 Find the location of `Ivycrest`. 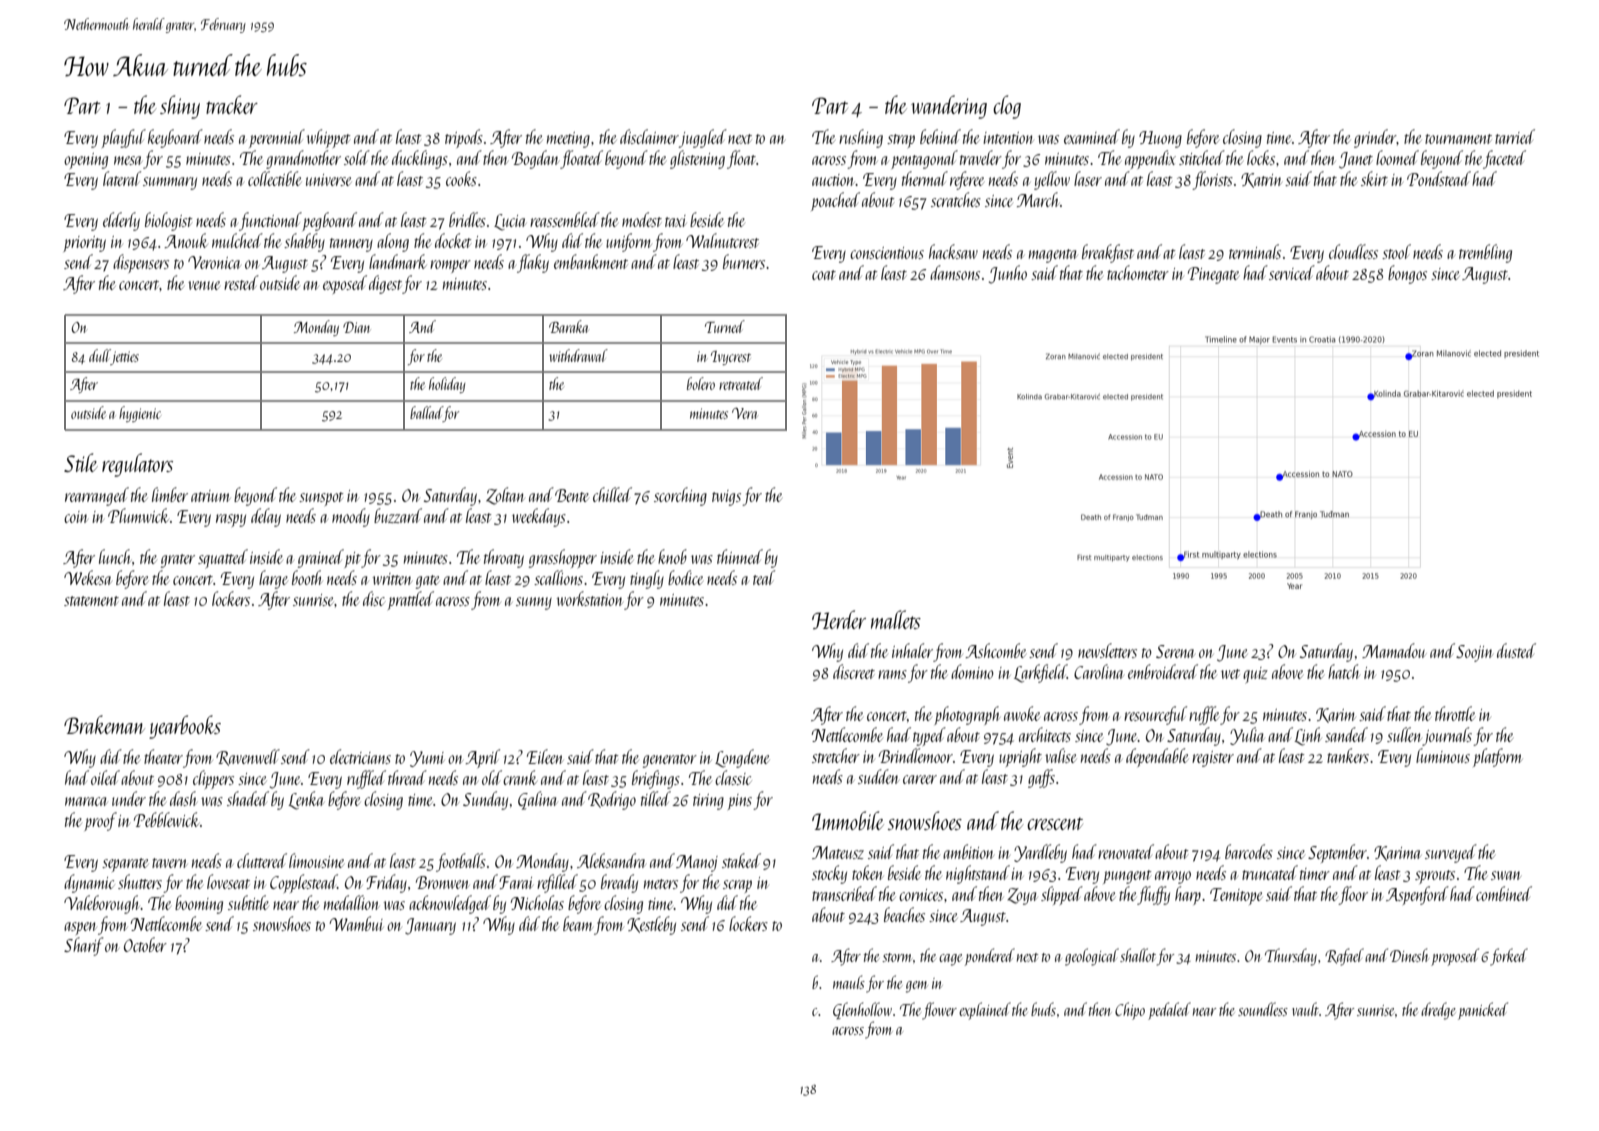

Ivycrest is located at coordinates (731, 358).
